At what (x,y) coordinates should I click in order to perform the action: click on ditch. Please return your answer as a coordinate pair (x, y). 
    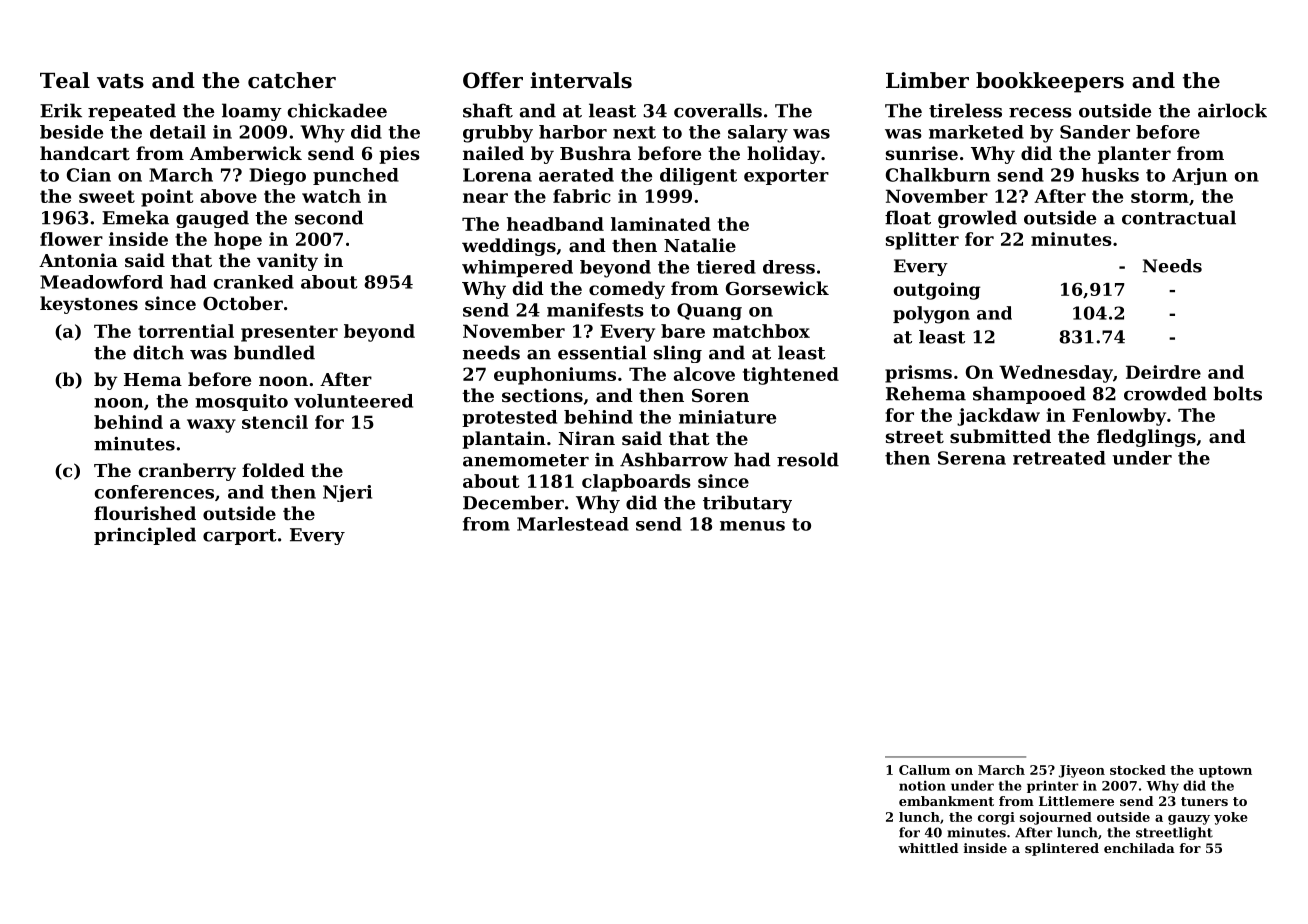
    Looking at the image, I should click on (158, 352).
